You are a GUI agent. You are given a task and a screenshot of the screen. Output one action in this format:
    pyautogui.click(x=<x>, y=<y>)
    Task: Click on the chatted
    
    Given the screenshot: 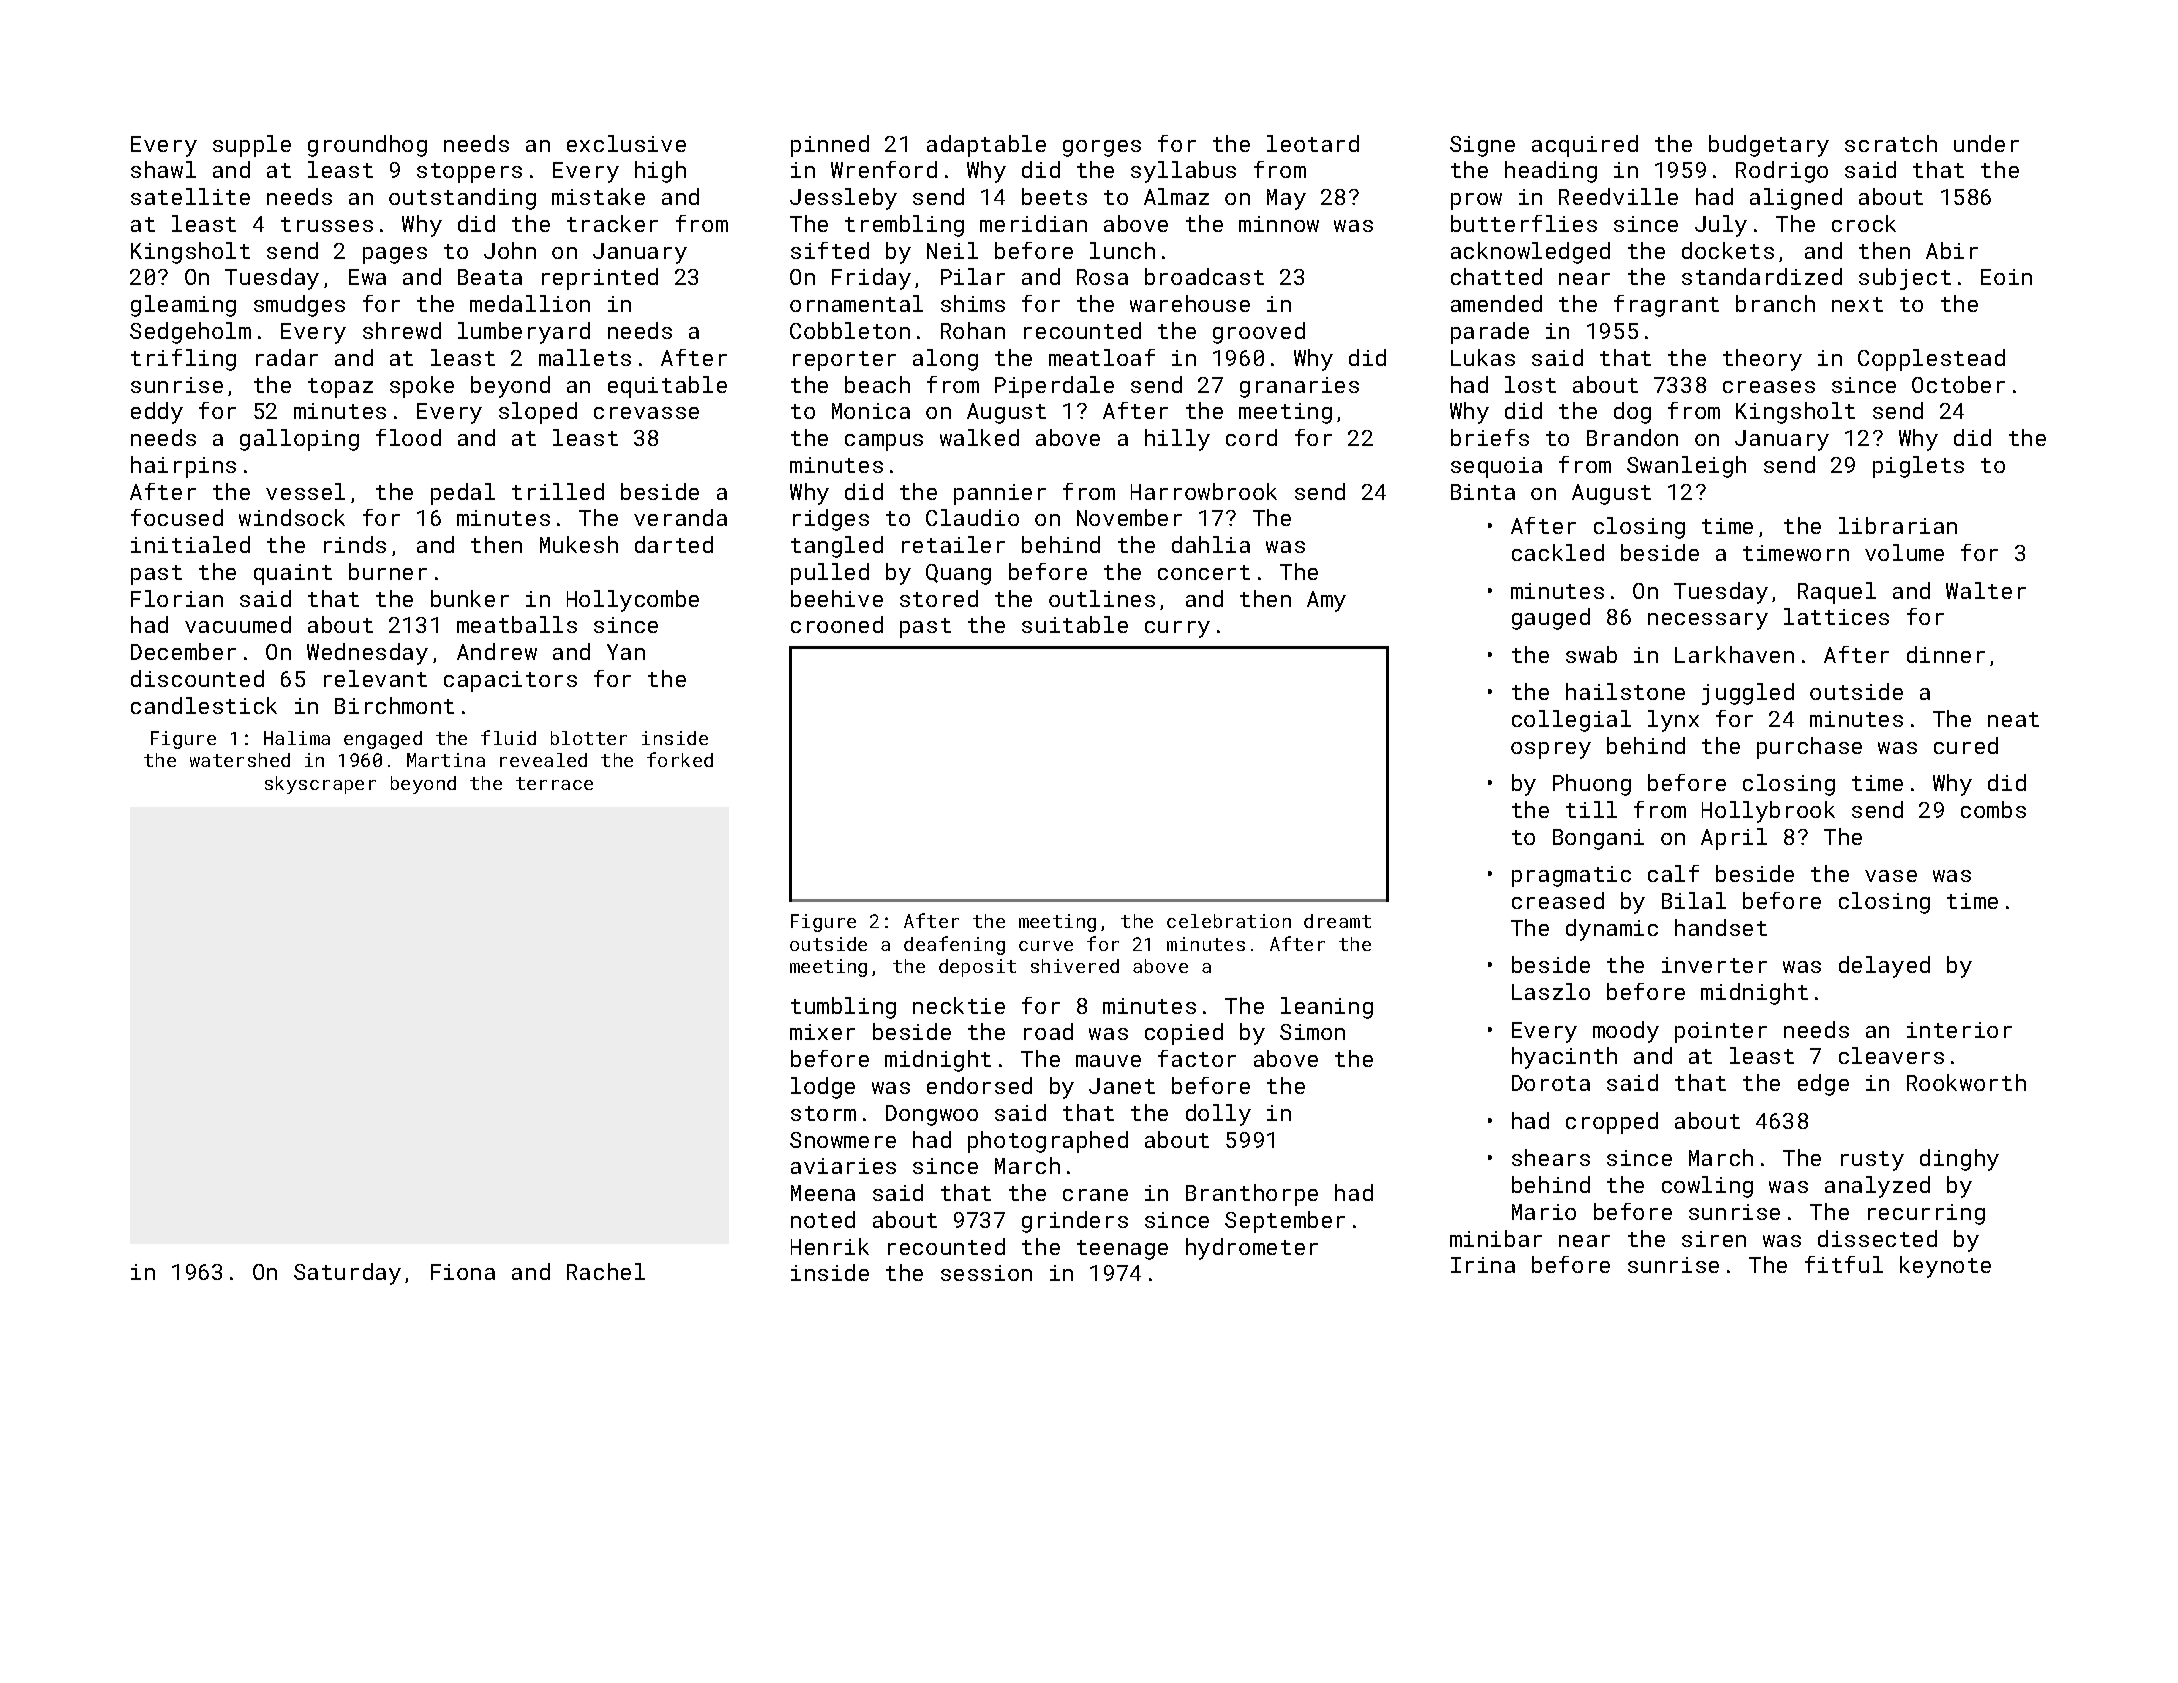 What is the action you would take?
    pyautogui.click(x=1496, y=276)
